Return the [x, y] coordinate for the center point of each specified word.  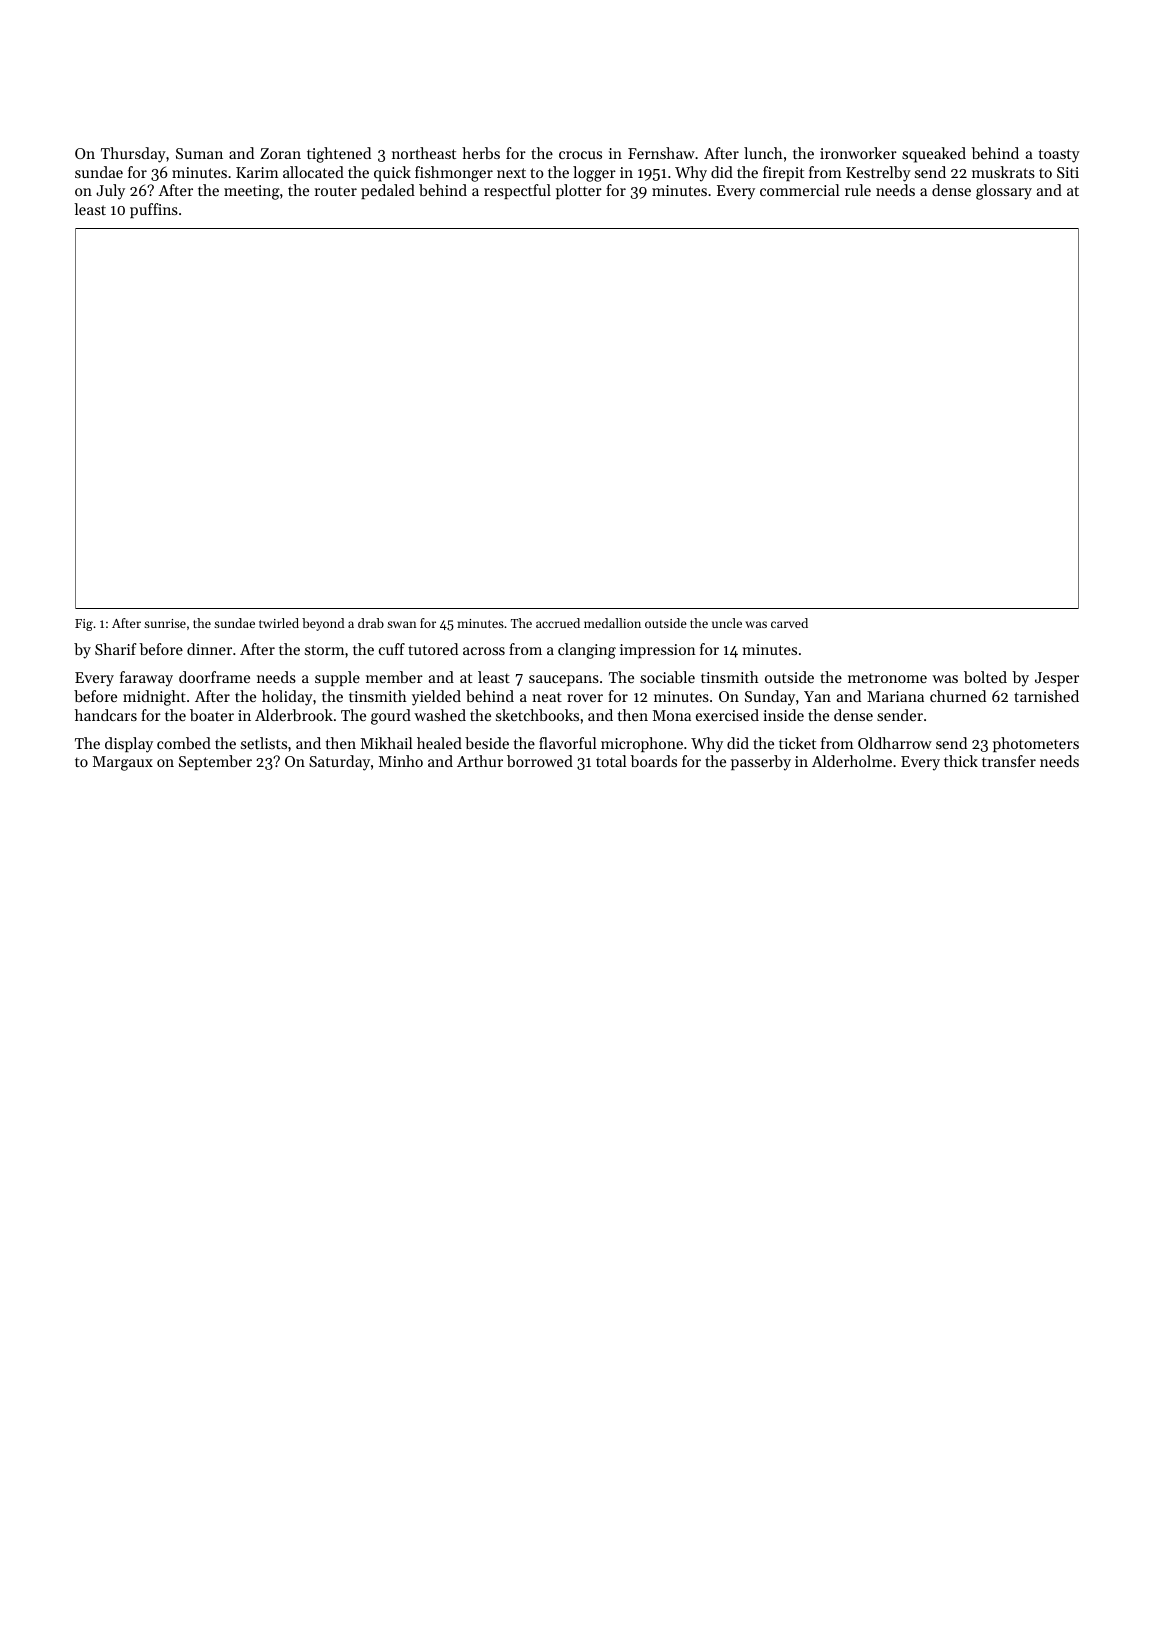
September [215, 762]
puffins [154, 210]
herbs [481, 153]
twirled [279, 623]
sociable [667, 677]
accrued [558, 623]
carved [789, 623]
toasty [1059, 156]
